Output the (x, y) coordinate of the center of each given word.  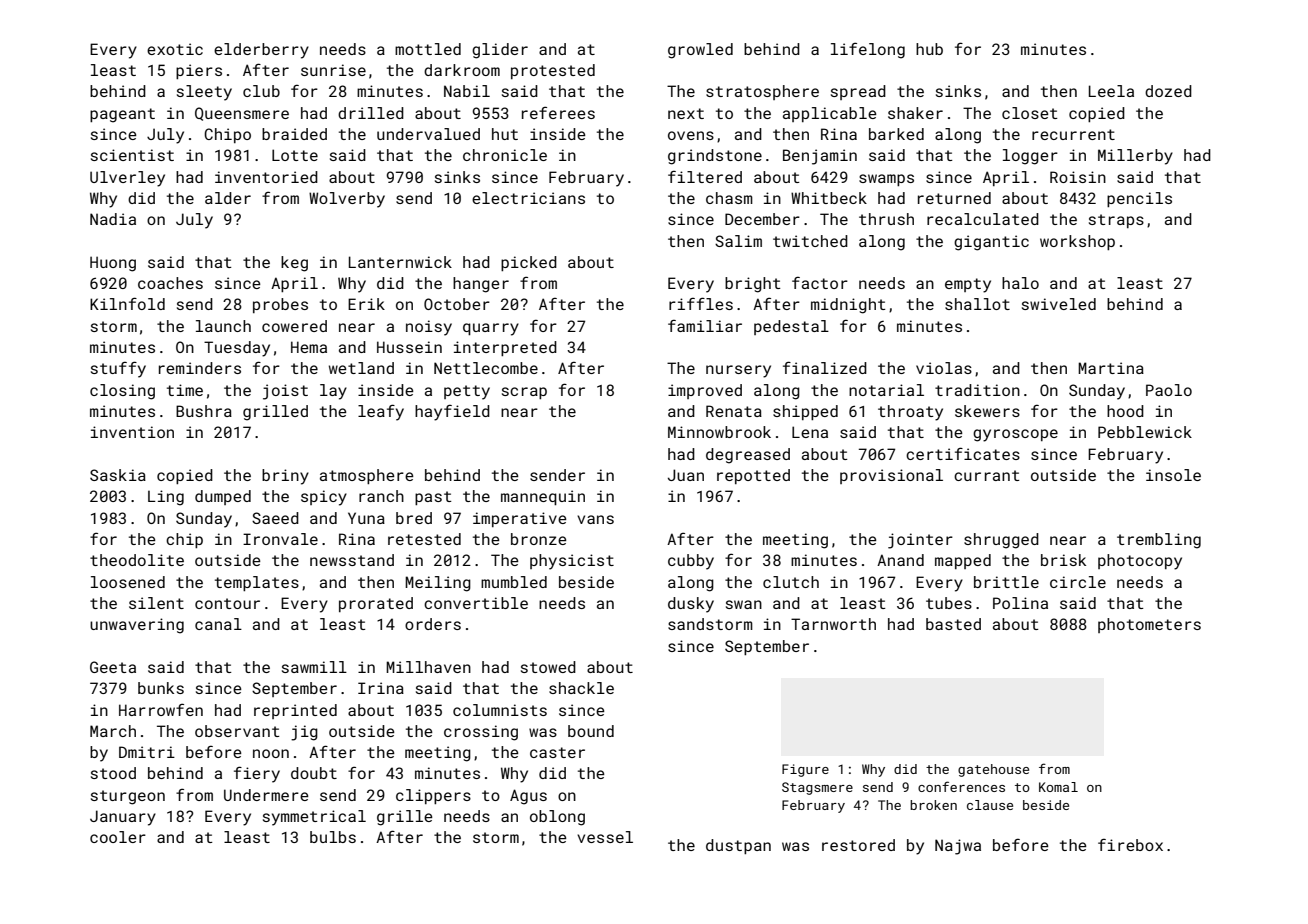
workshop (1077, 242)
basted (953, 624)
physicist (572, 562)
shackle (581, 688)
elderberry (261, 51)
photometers (1149, 625)
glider (500, 51)
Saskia (118, 475)
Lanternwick (400, 262)
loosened (128, 582)
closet (1030, 113)
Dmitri (147, 752)
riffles (701, 303)
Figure (805, 770)
